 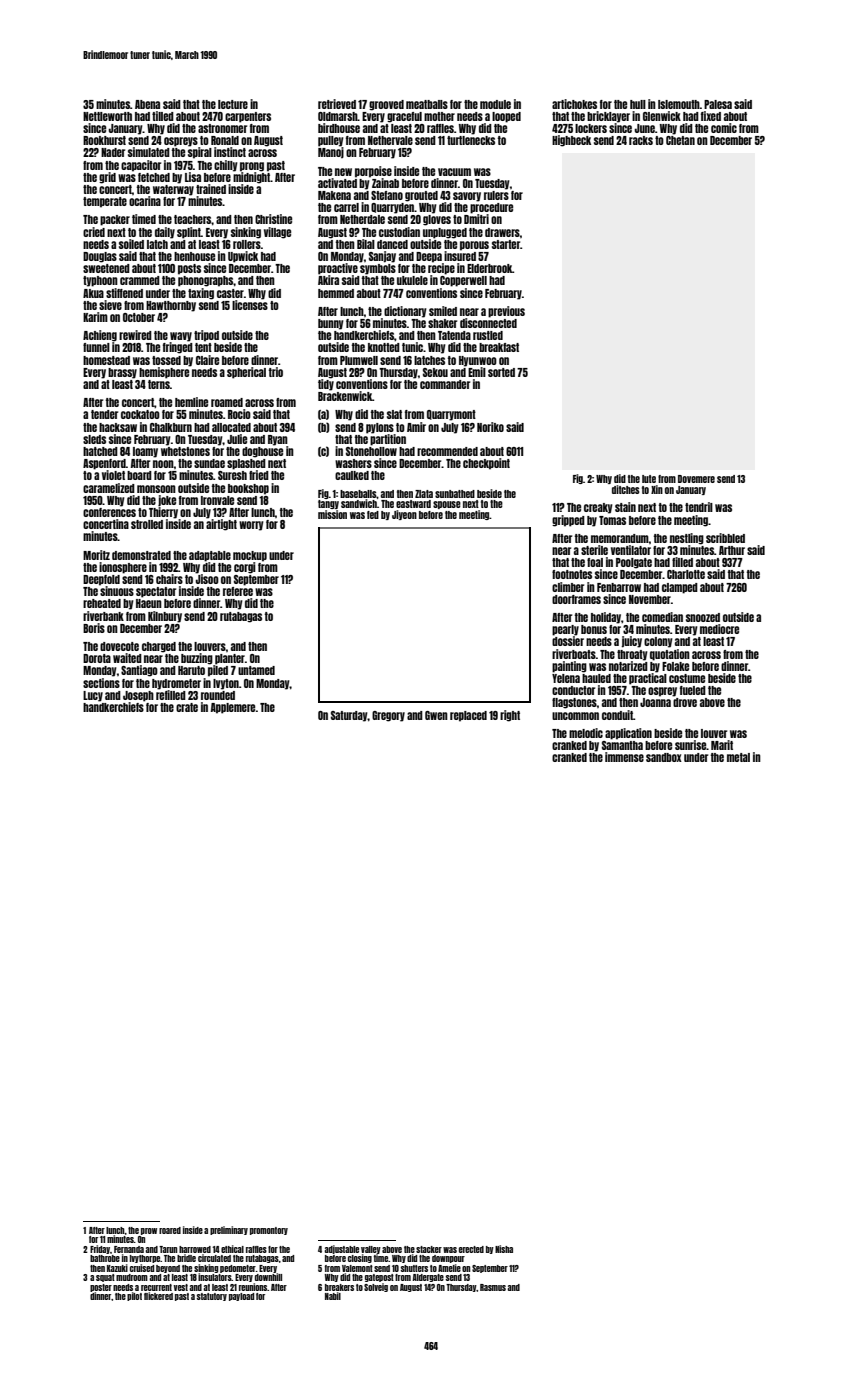 What do you see at coordinates (201, 294) in the document?
I see `taxing` at bounding box center [201, 294].
